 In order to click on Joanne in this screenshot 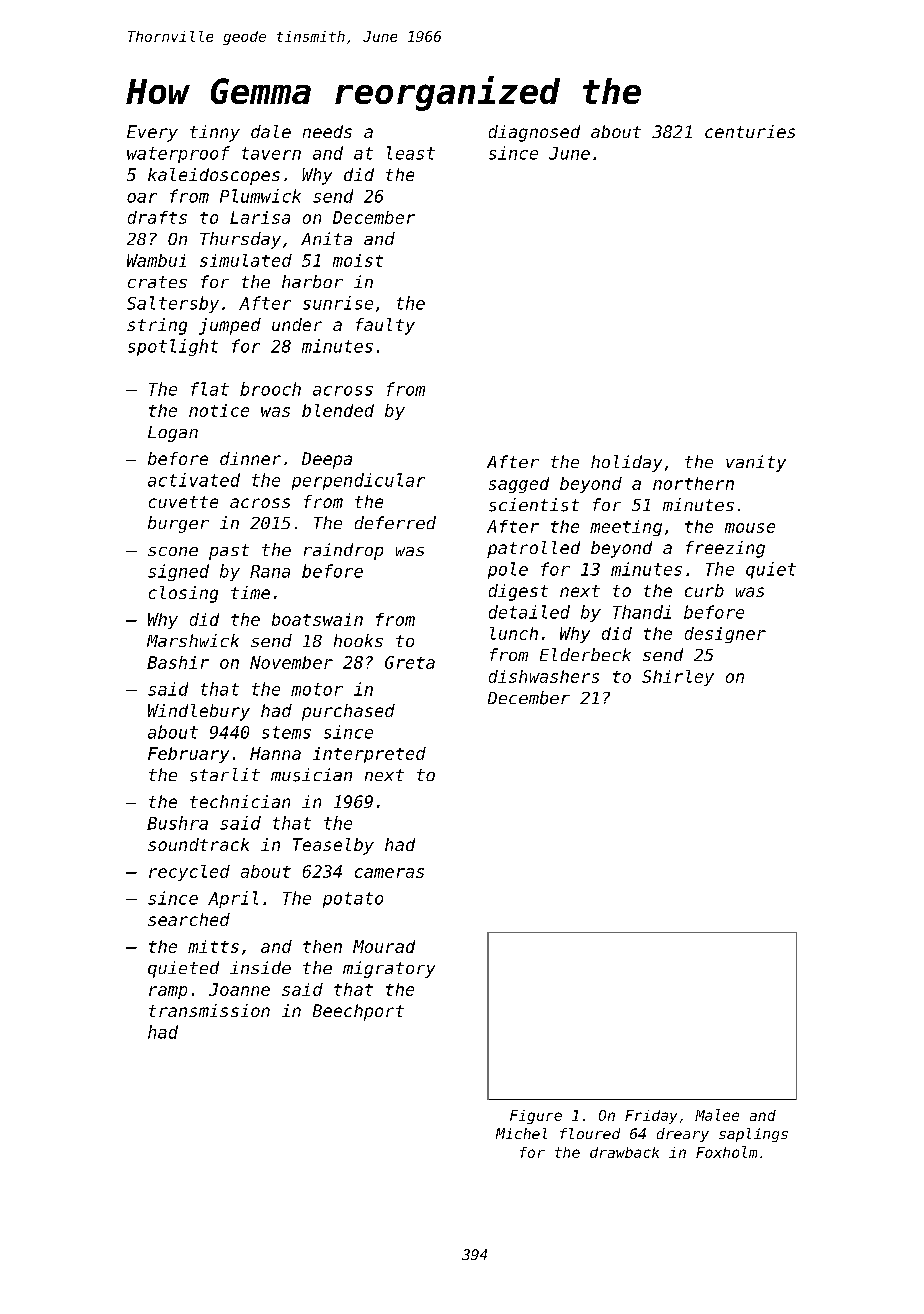, I will do `click(239, 989)`.
